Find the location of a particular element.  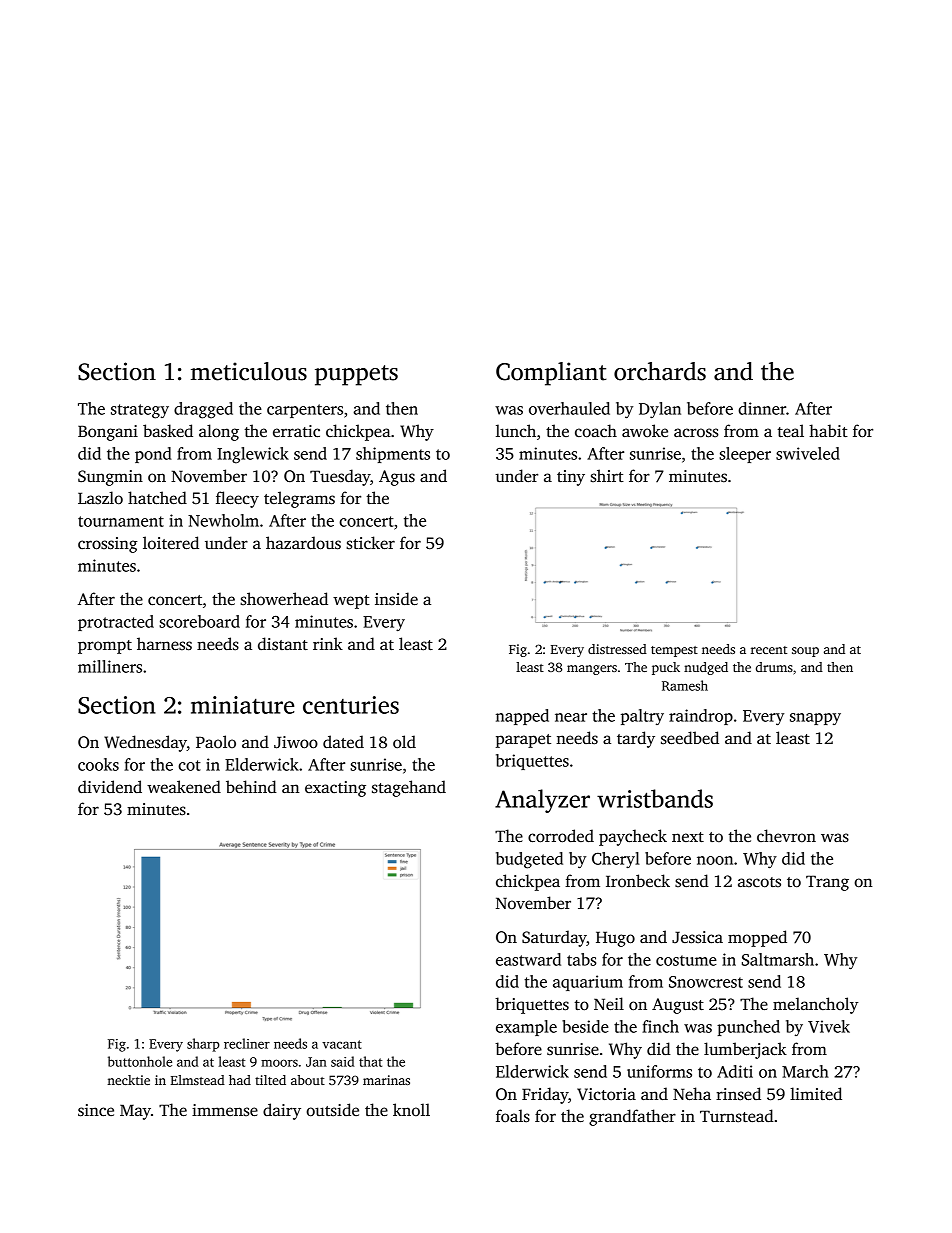

dinner is located at coordinates (762, 408).
